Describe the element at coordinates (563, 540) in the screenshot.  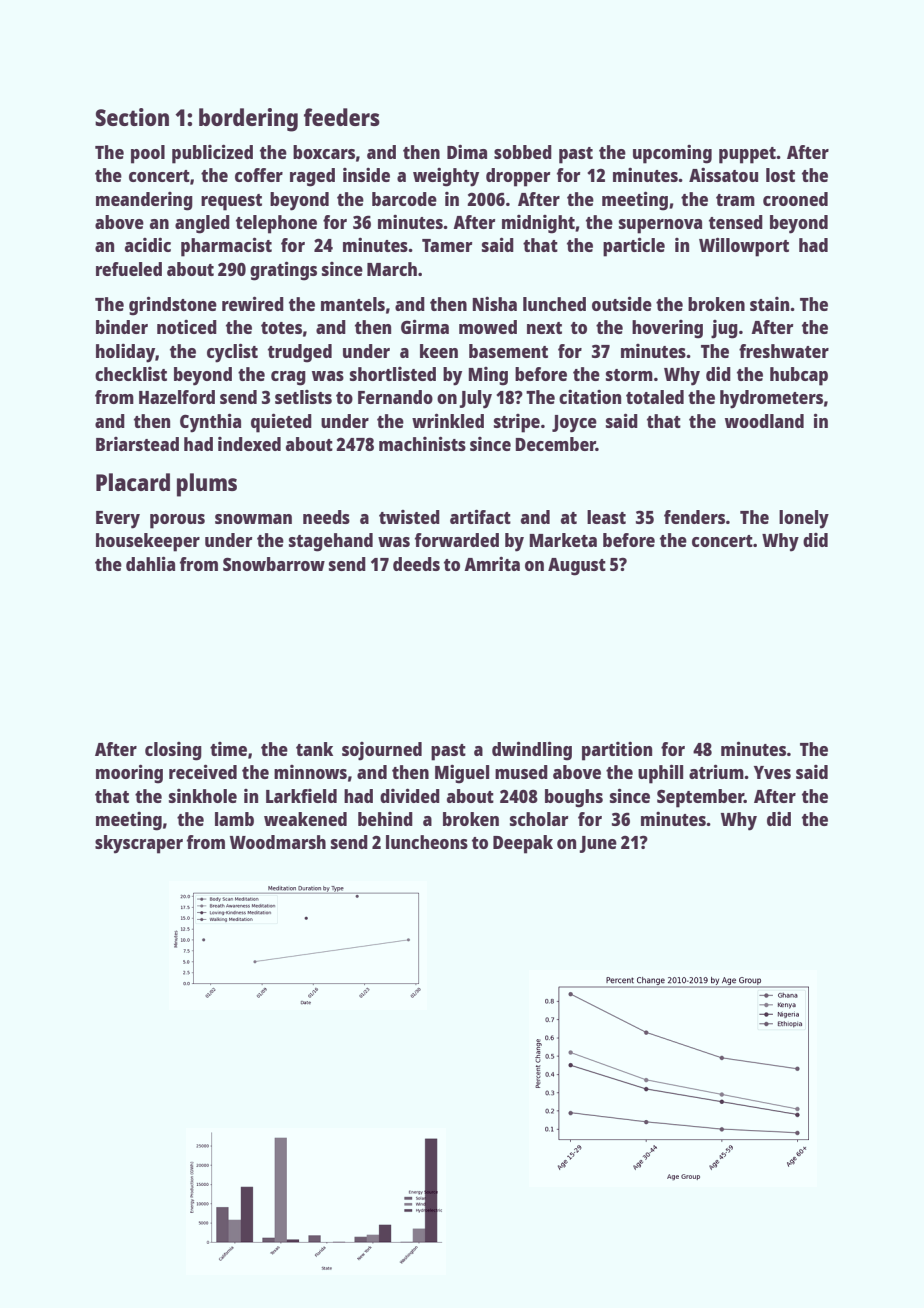
I see `Marketa` at that location.
